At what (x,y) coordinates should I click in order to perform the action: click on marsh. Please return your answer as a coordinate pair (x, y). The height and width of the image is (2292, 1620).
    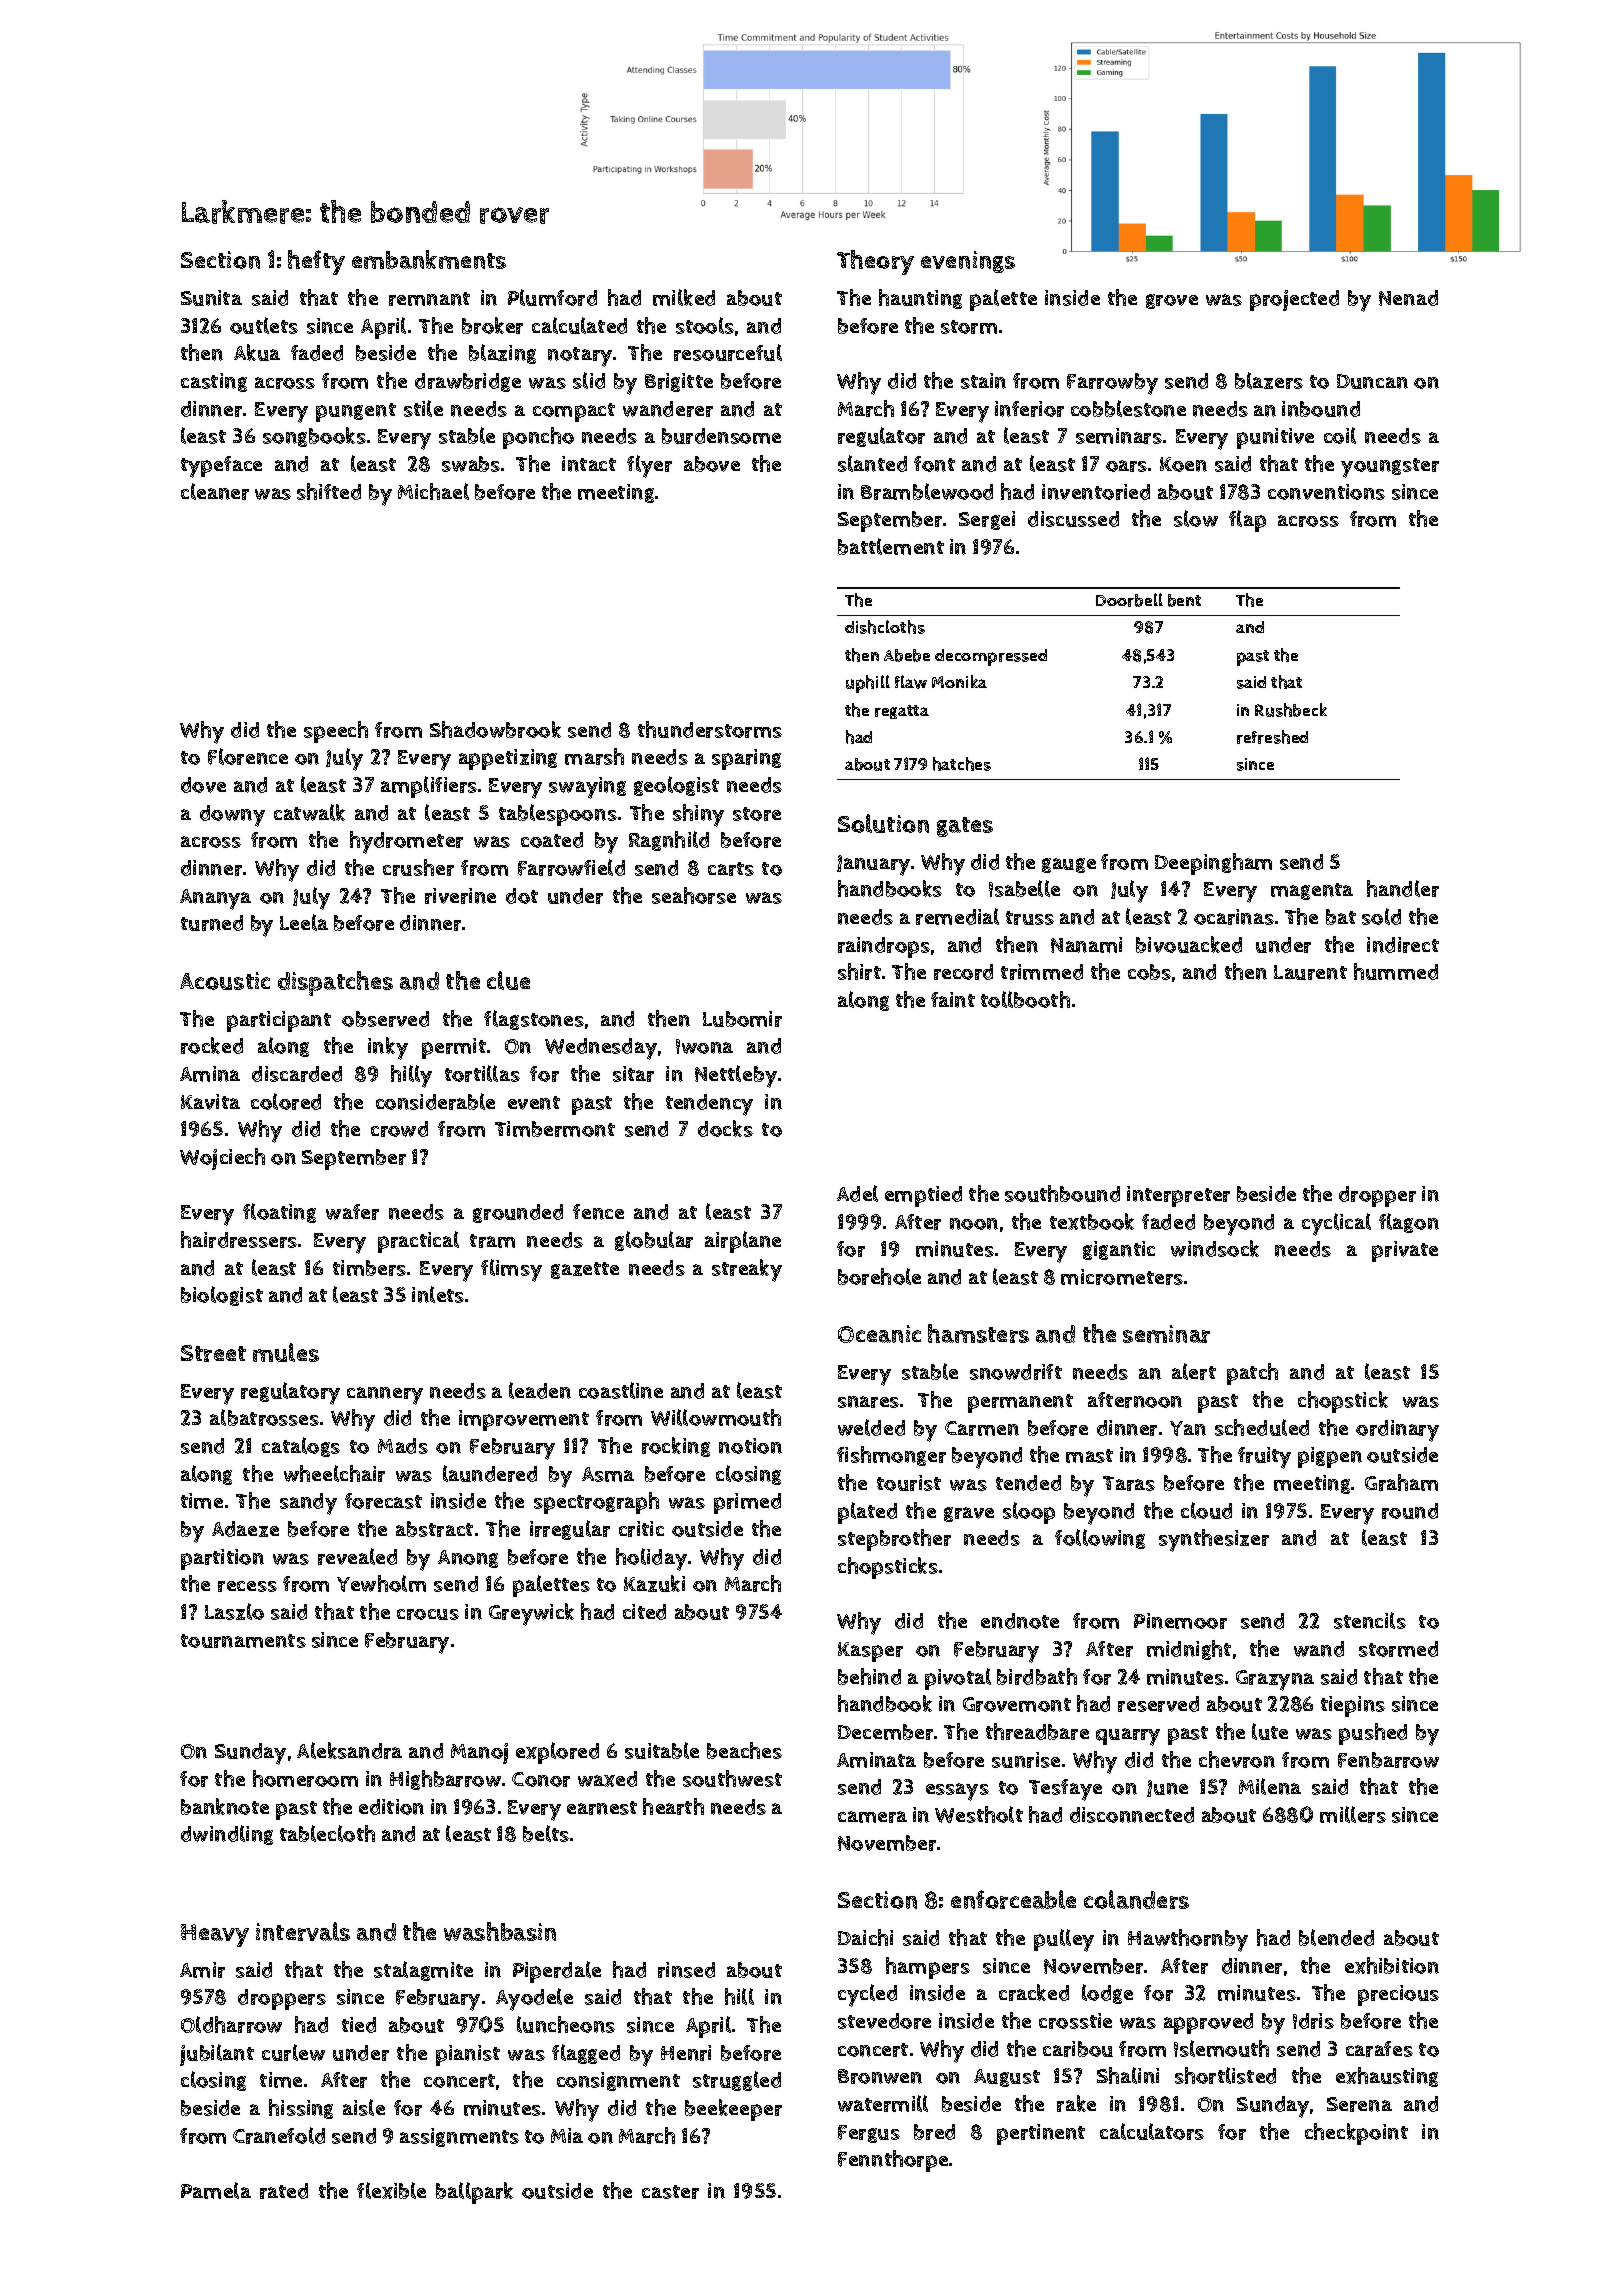
    Looking at the image, I should click on (594, 756).
